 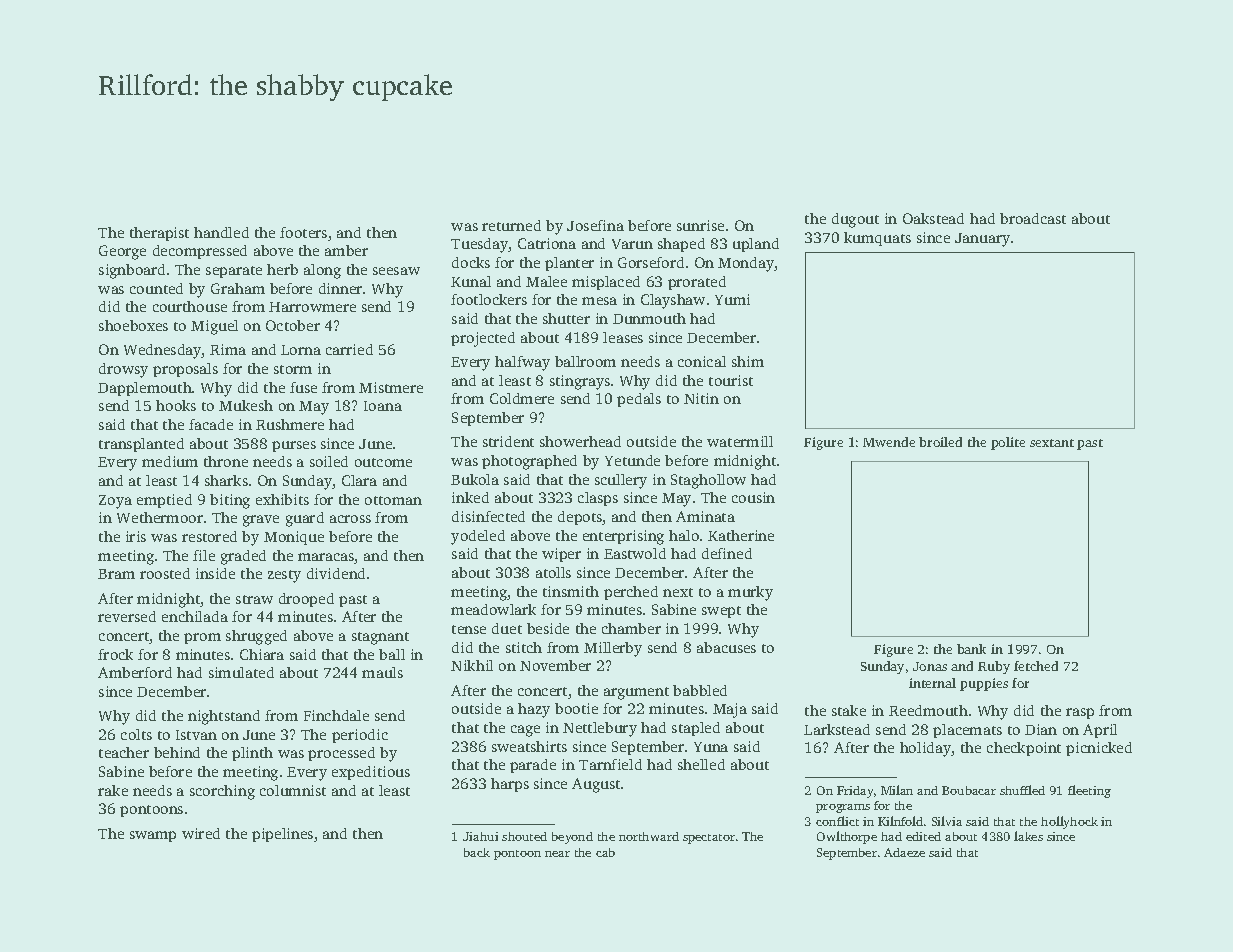 I want to click on Eastwold, so click(x=635, y=553).
